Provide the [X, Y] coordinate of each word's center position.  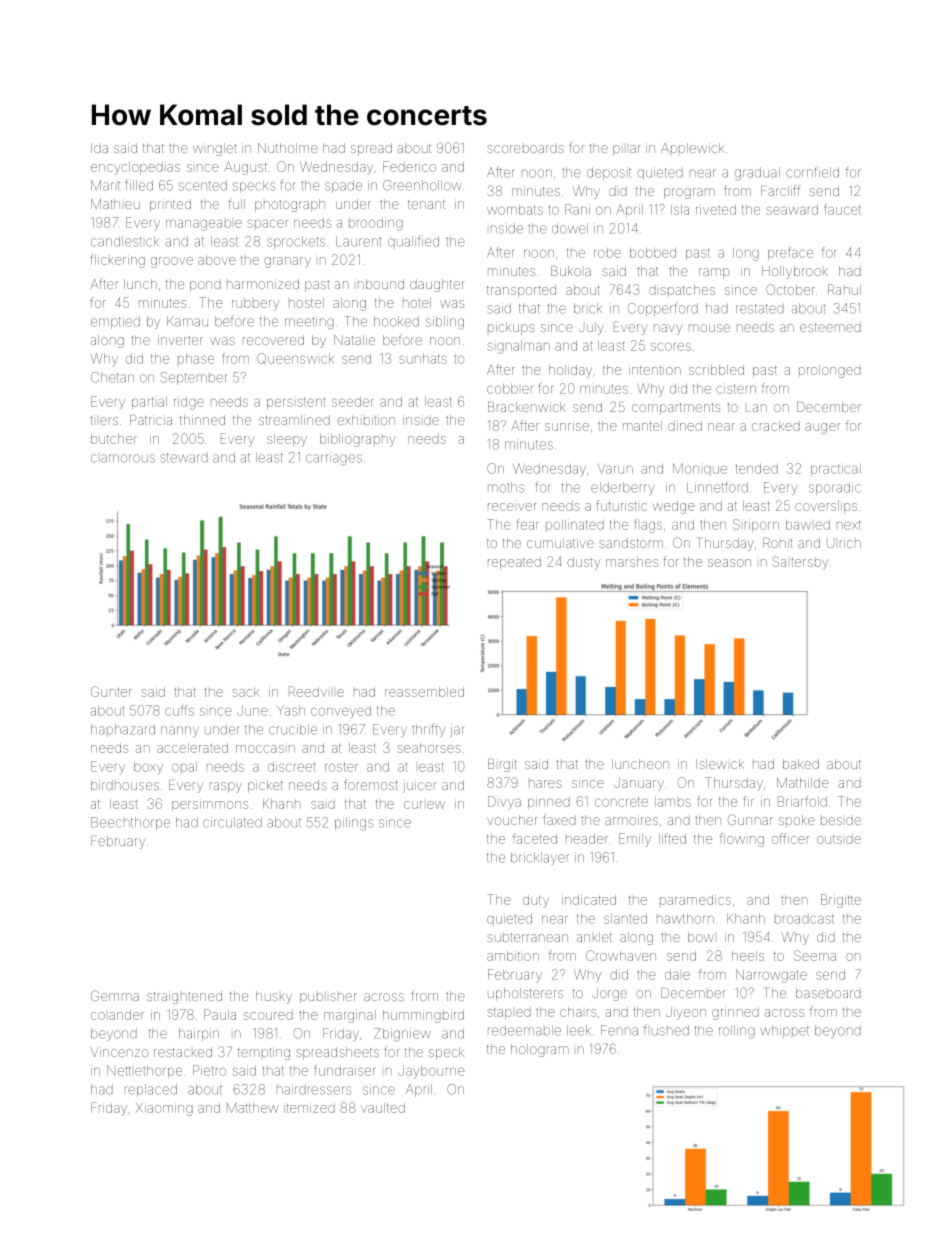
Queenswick [295, 358]
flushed [666, 1030]
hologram [540, 1050]
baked [801, 764]
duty [536, 901]
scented [203, 185]
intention [655, 370]
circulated [232, 822]
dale [677, 975]
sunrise [567, 427]
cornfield [812, 172]
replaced [151, 1090]
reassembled [424, 692]
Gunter [111, 691]
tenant [426, 204]
